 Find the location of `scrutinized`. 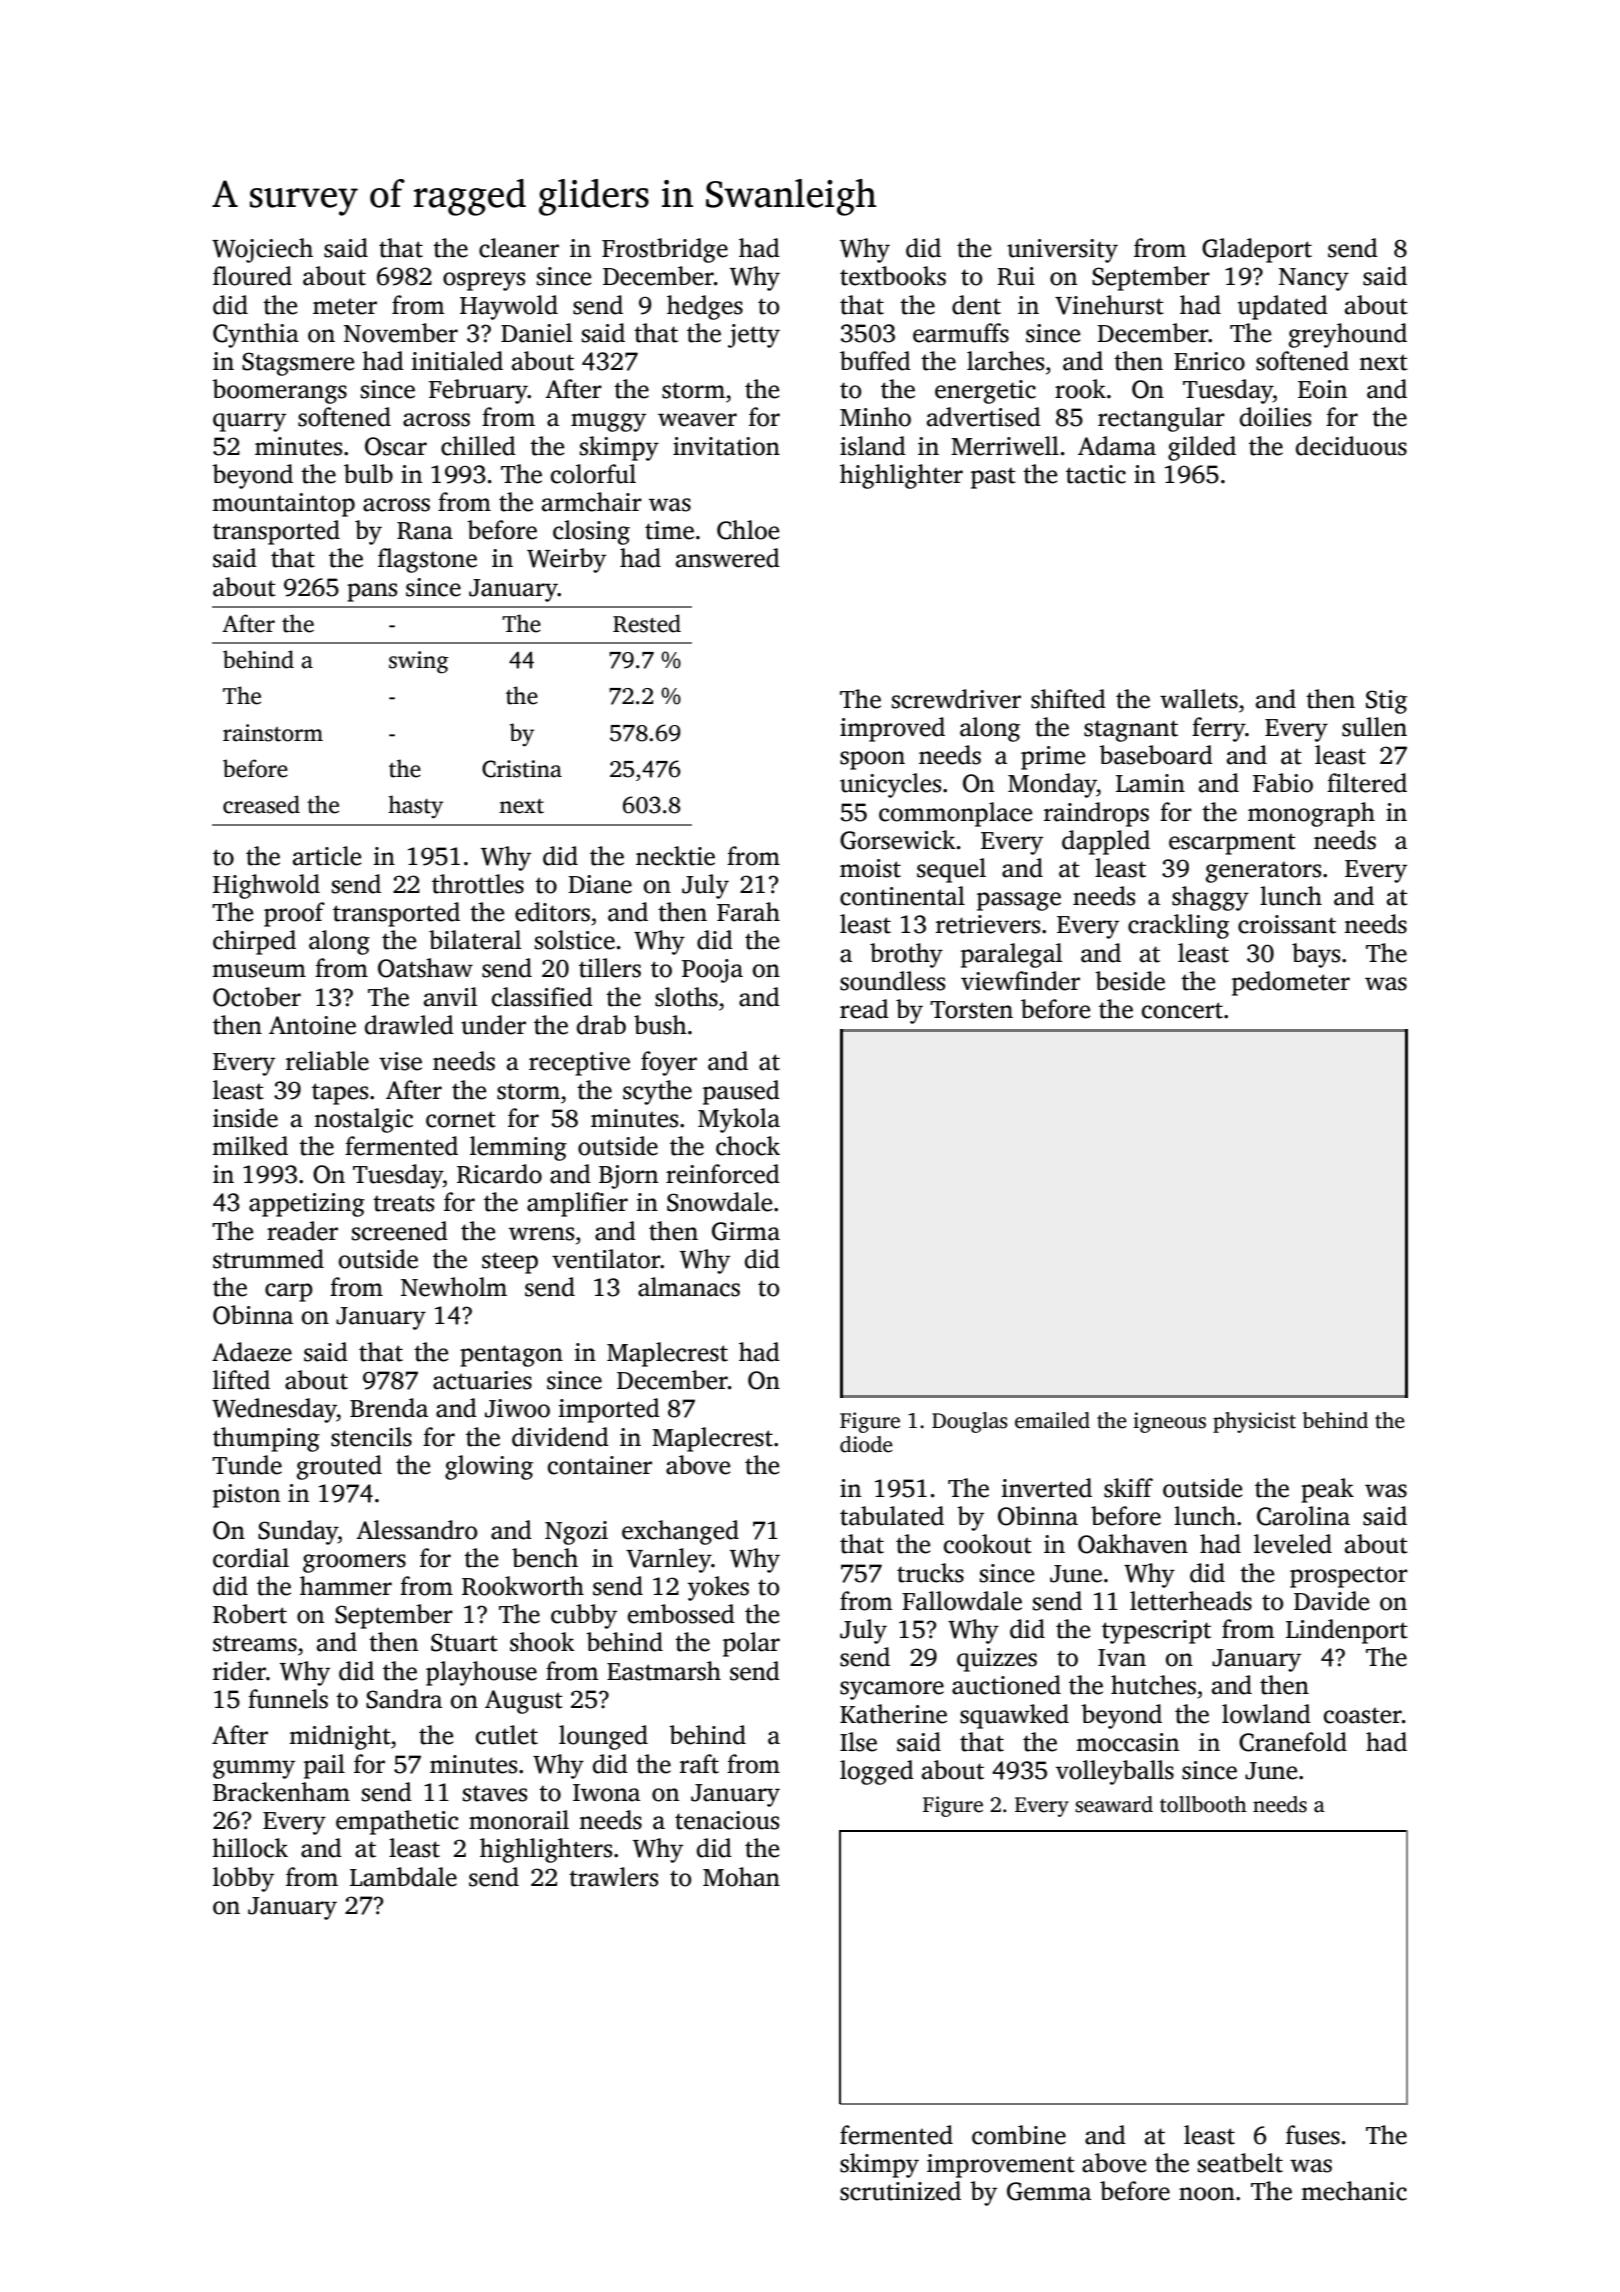

scrutinized is located at coordinates (900, 2191).
